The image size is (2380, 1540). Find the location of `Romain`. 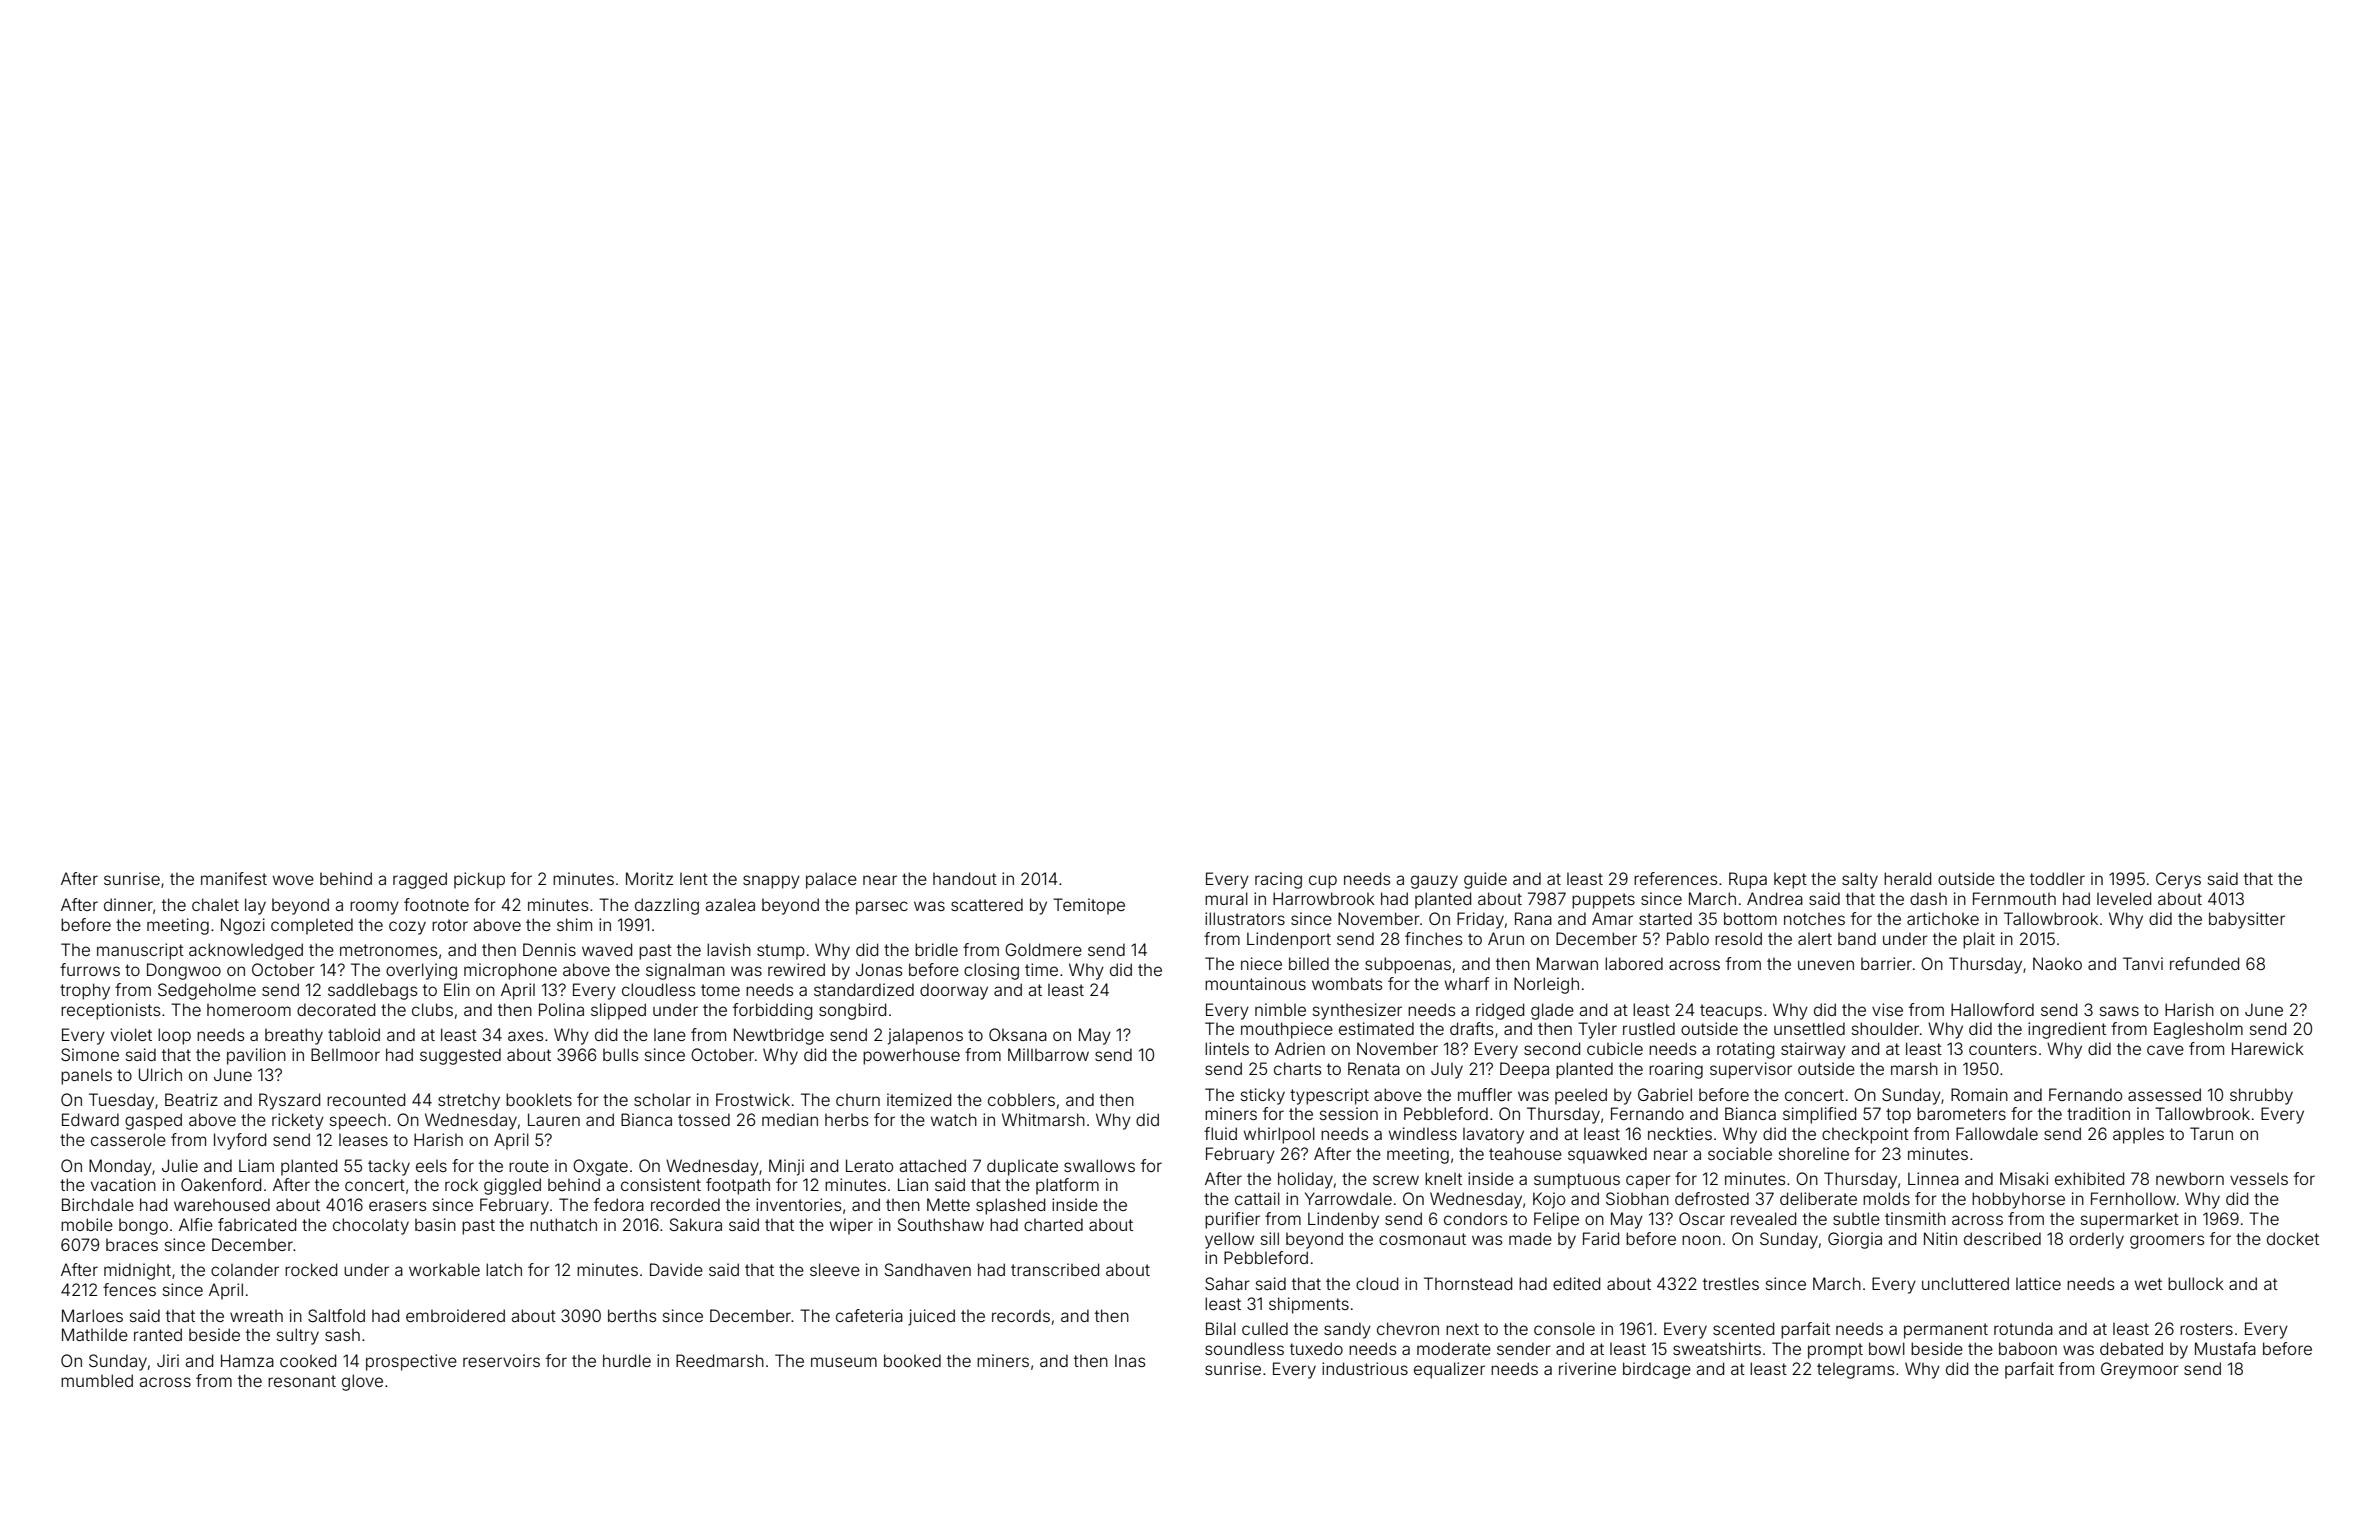

Romain is located at coordinates (1979, 1094).
